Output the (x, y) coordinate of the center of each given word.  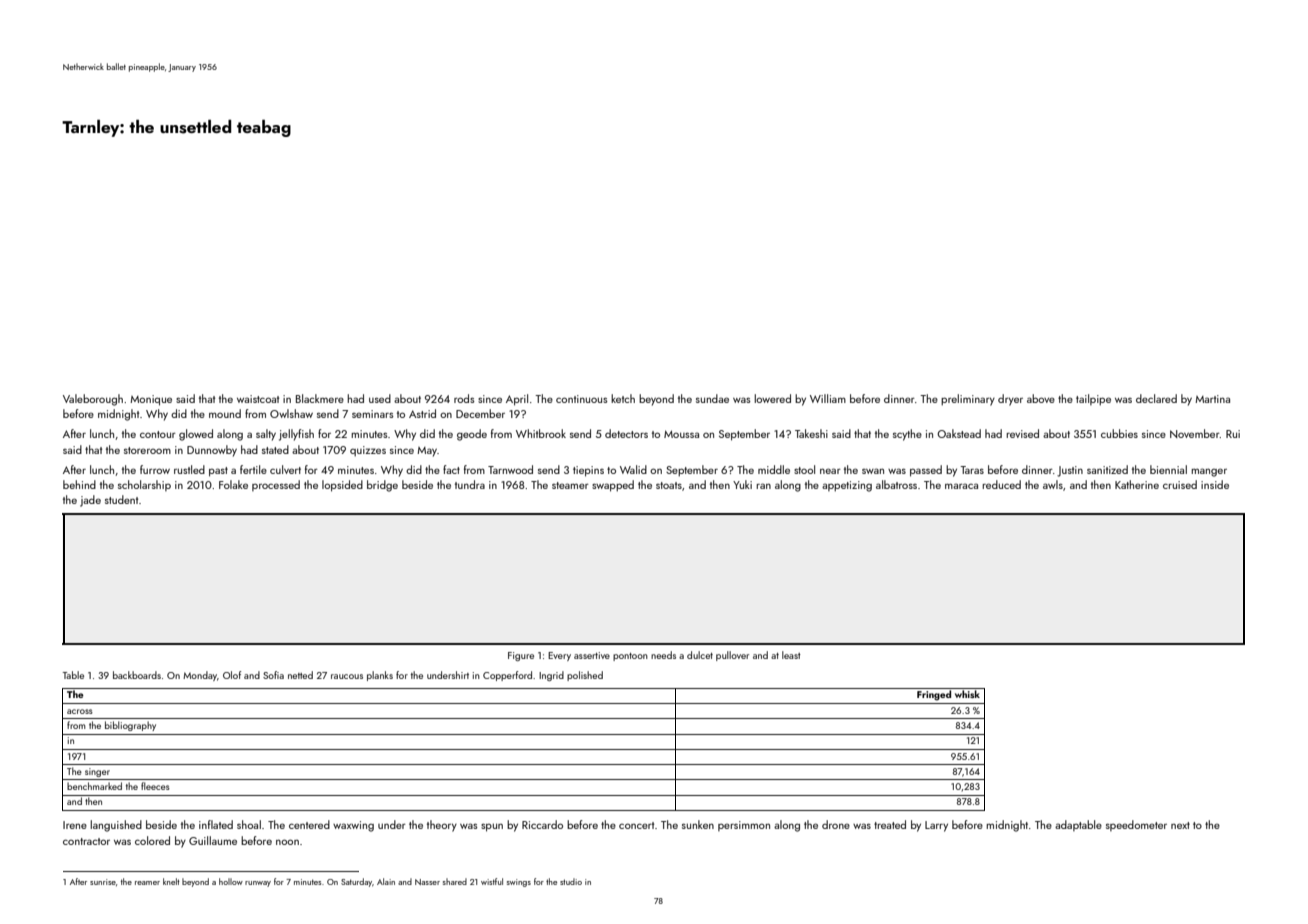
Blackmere (320, 398)
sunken (698, 824)
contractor (86, 841)
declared (1156, 398)
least (791, 655)
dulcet (700, 655)
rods (464, 398)
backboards (137, 675)
